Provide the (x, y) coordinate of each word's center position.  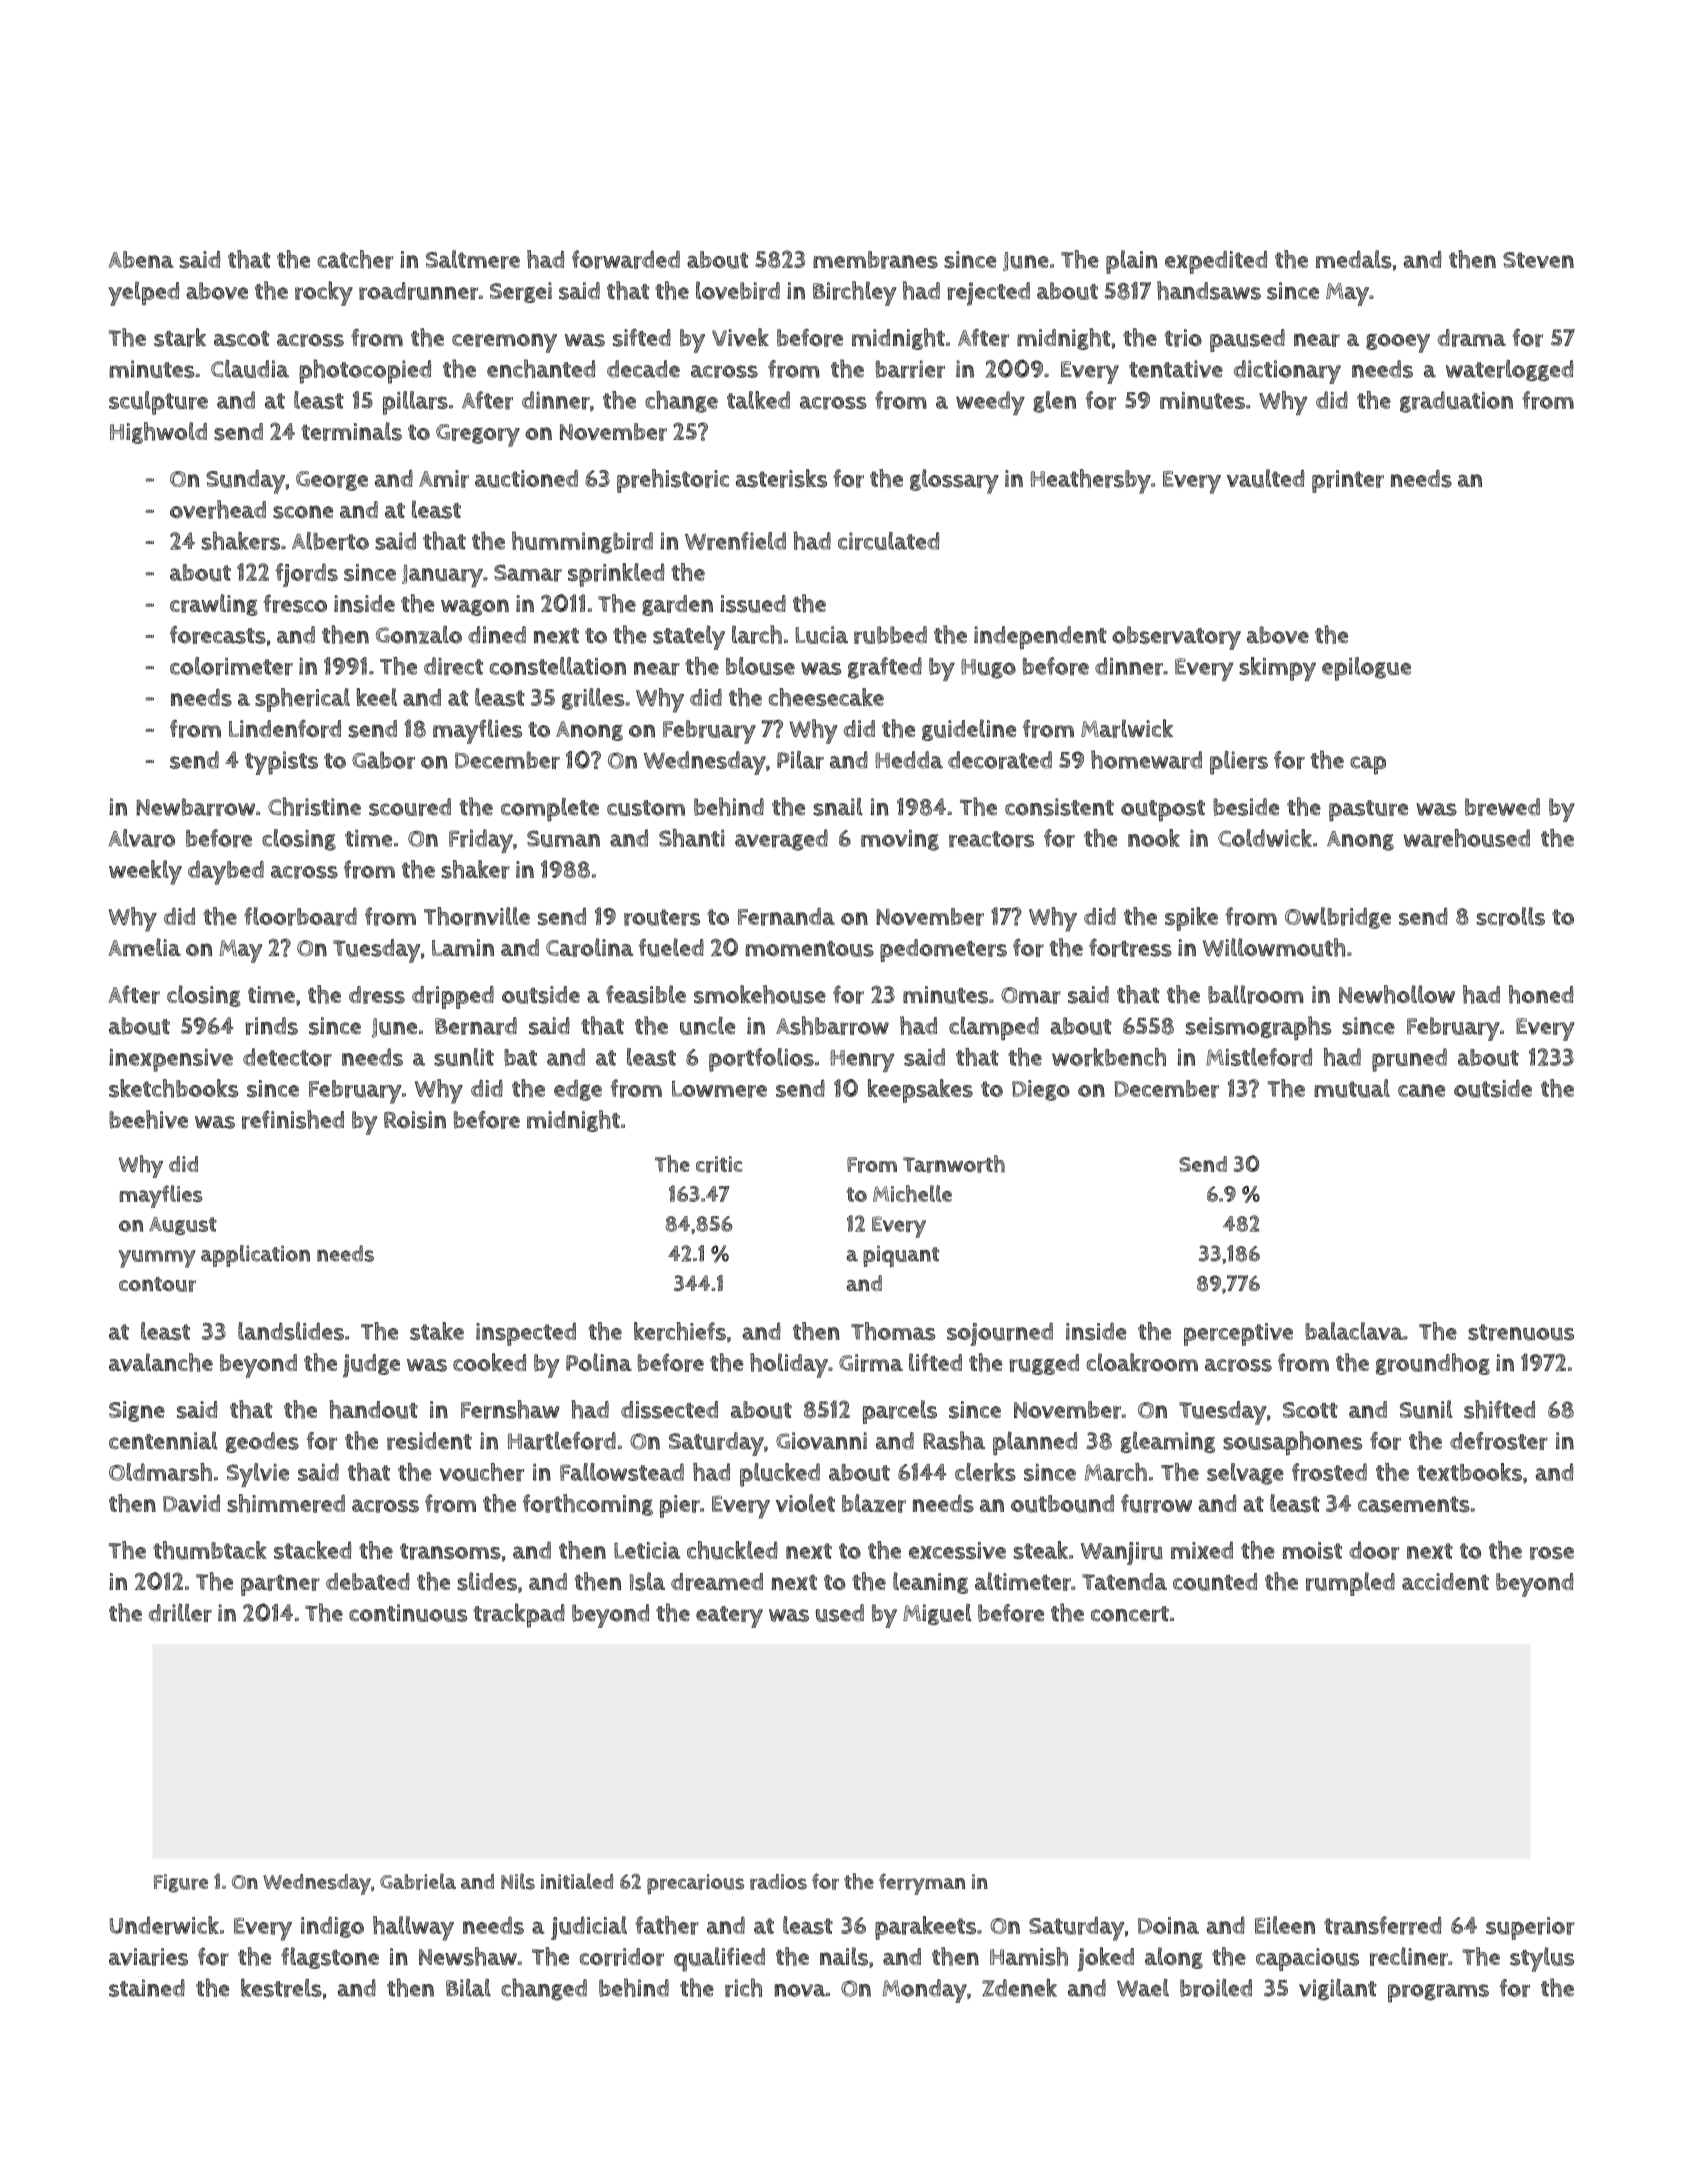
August (183, 1226)
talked (758, 400)
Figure (181, 1883)
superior (1530, 1928)
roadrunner (418, 291)
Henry (862, 1061)
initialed (577, 1881)
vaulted (1265, 478)
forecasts (218, 635)
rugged (1044, 1364)
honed (1541, 994)
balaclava (1354, 1331)
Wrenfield (735, 541)
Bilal (468, 1987)
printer (1348, 481)
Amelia (144, 947)
